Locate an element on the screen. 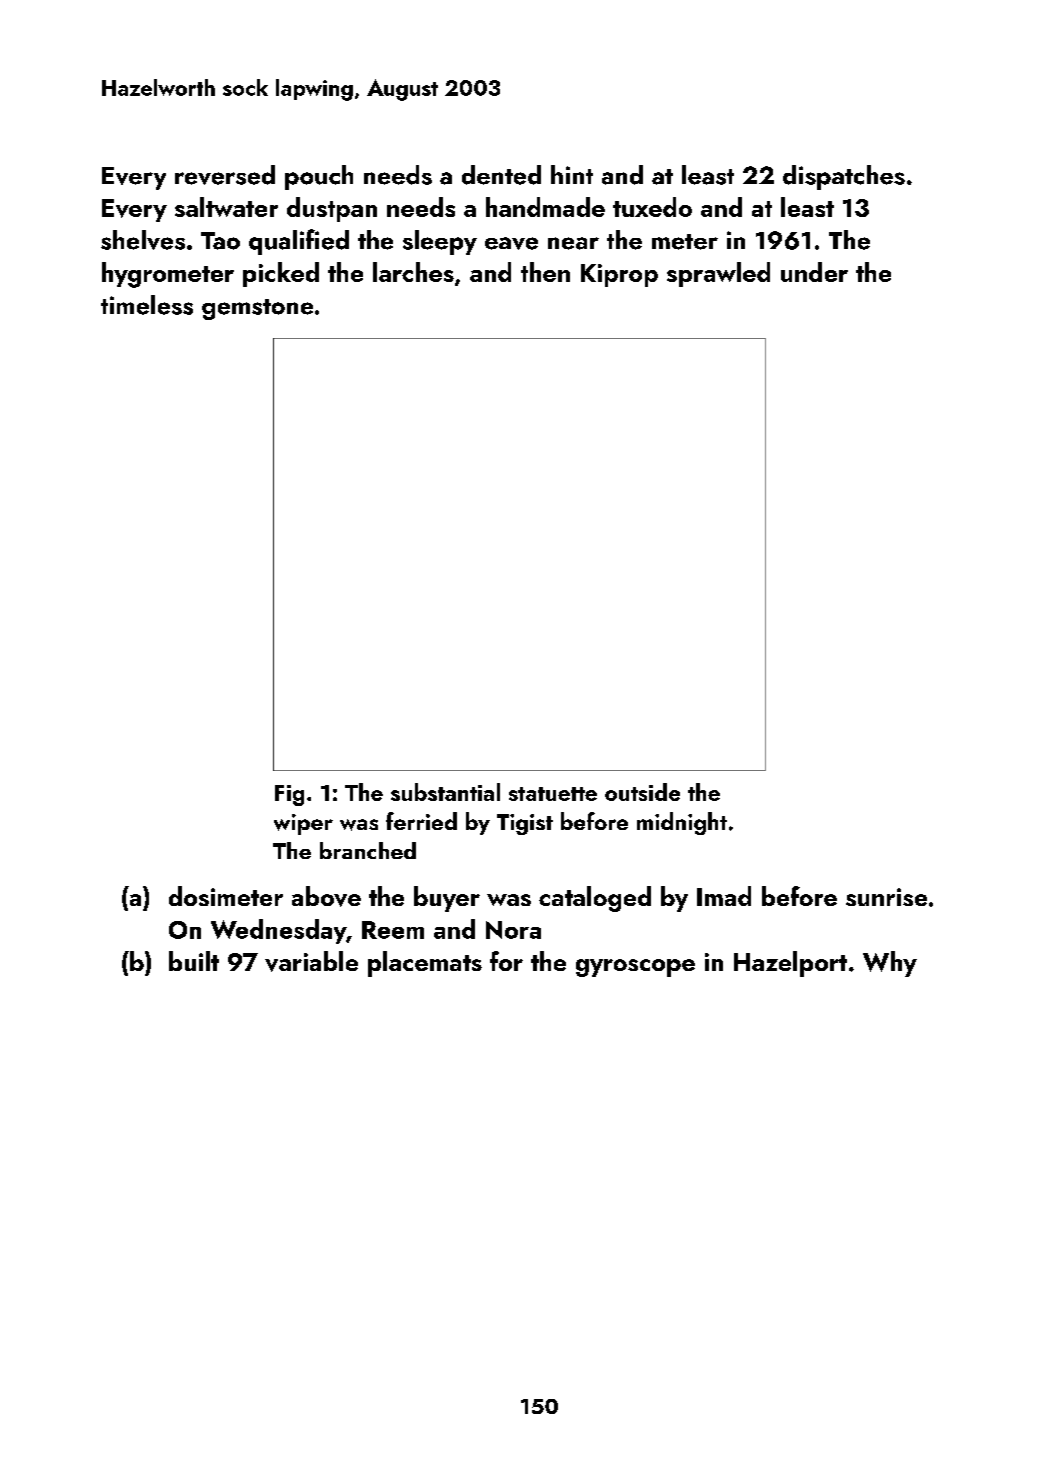 This screenshot has height=1476, width=1039. under is located at coordinates (814, 272).
